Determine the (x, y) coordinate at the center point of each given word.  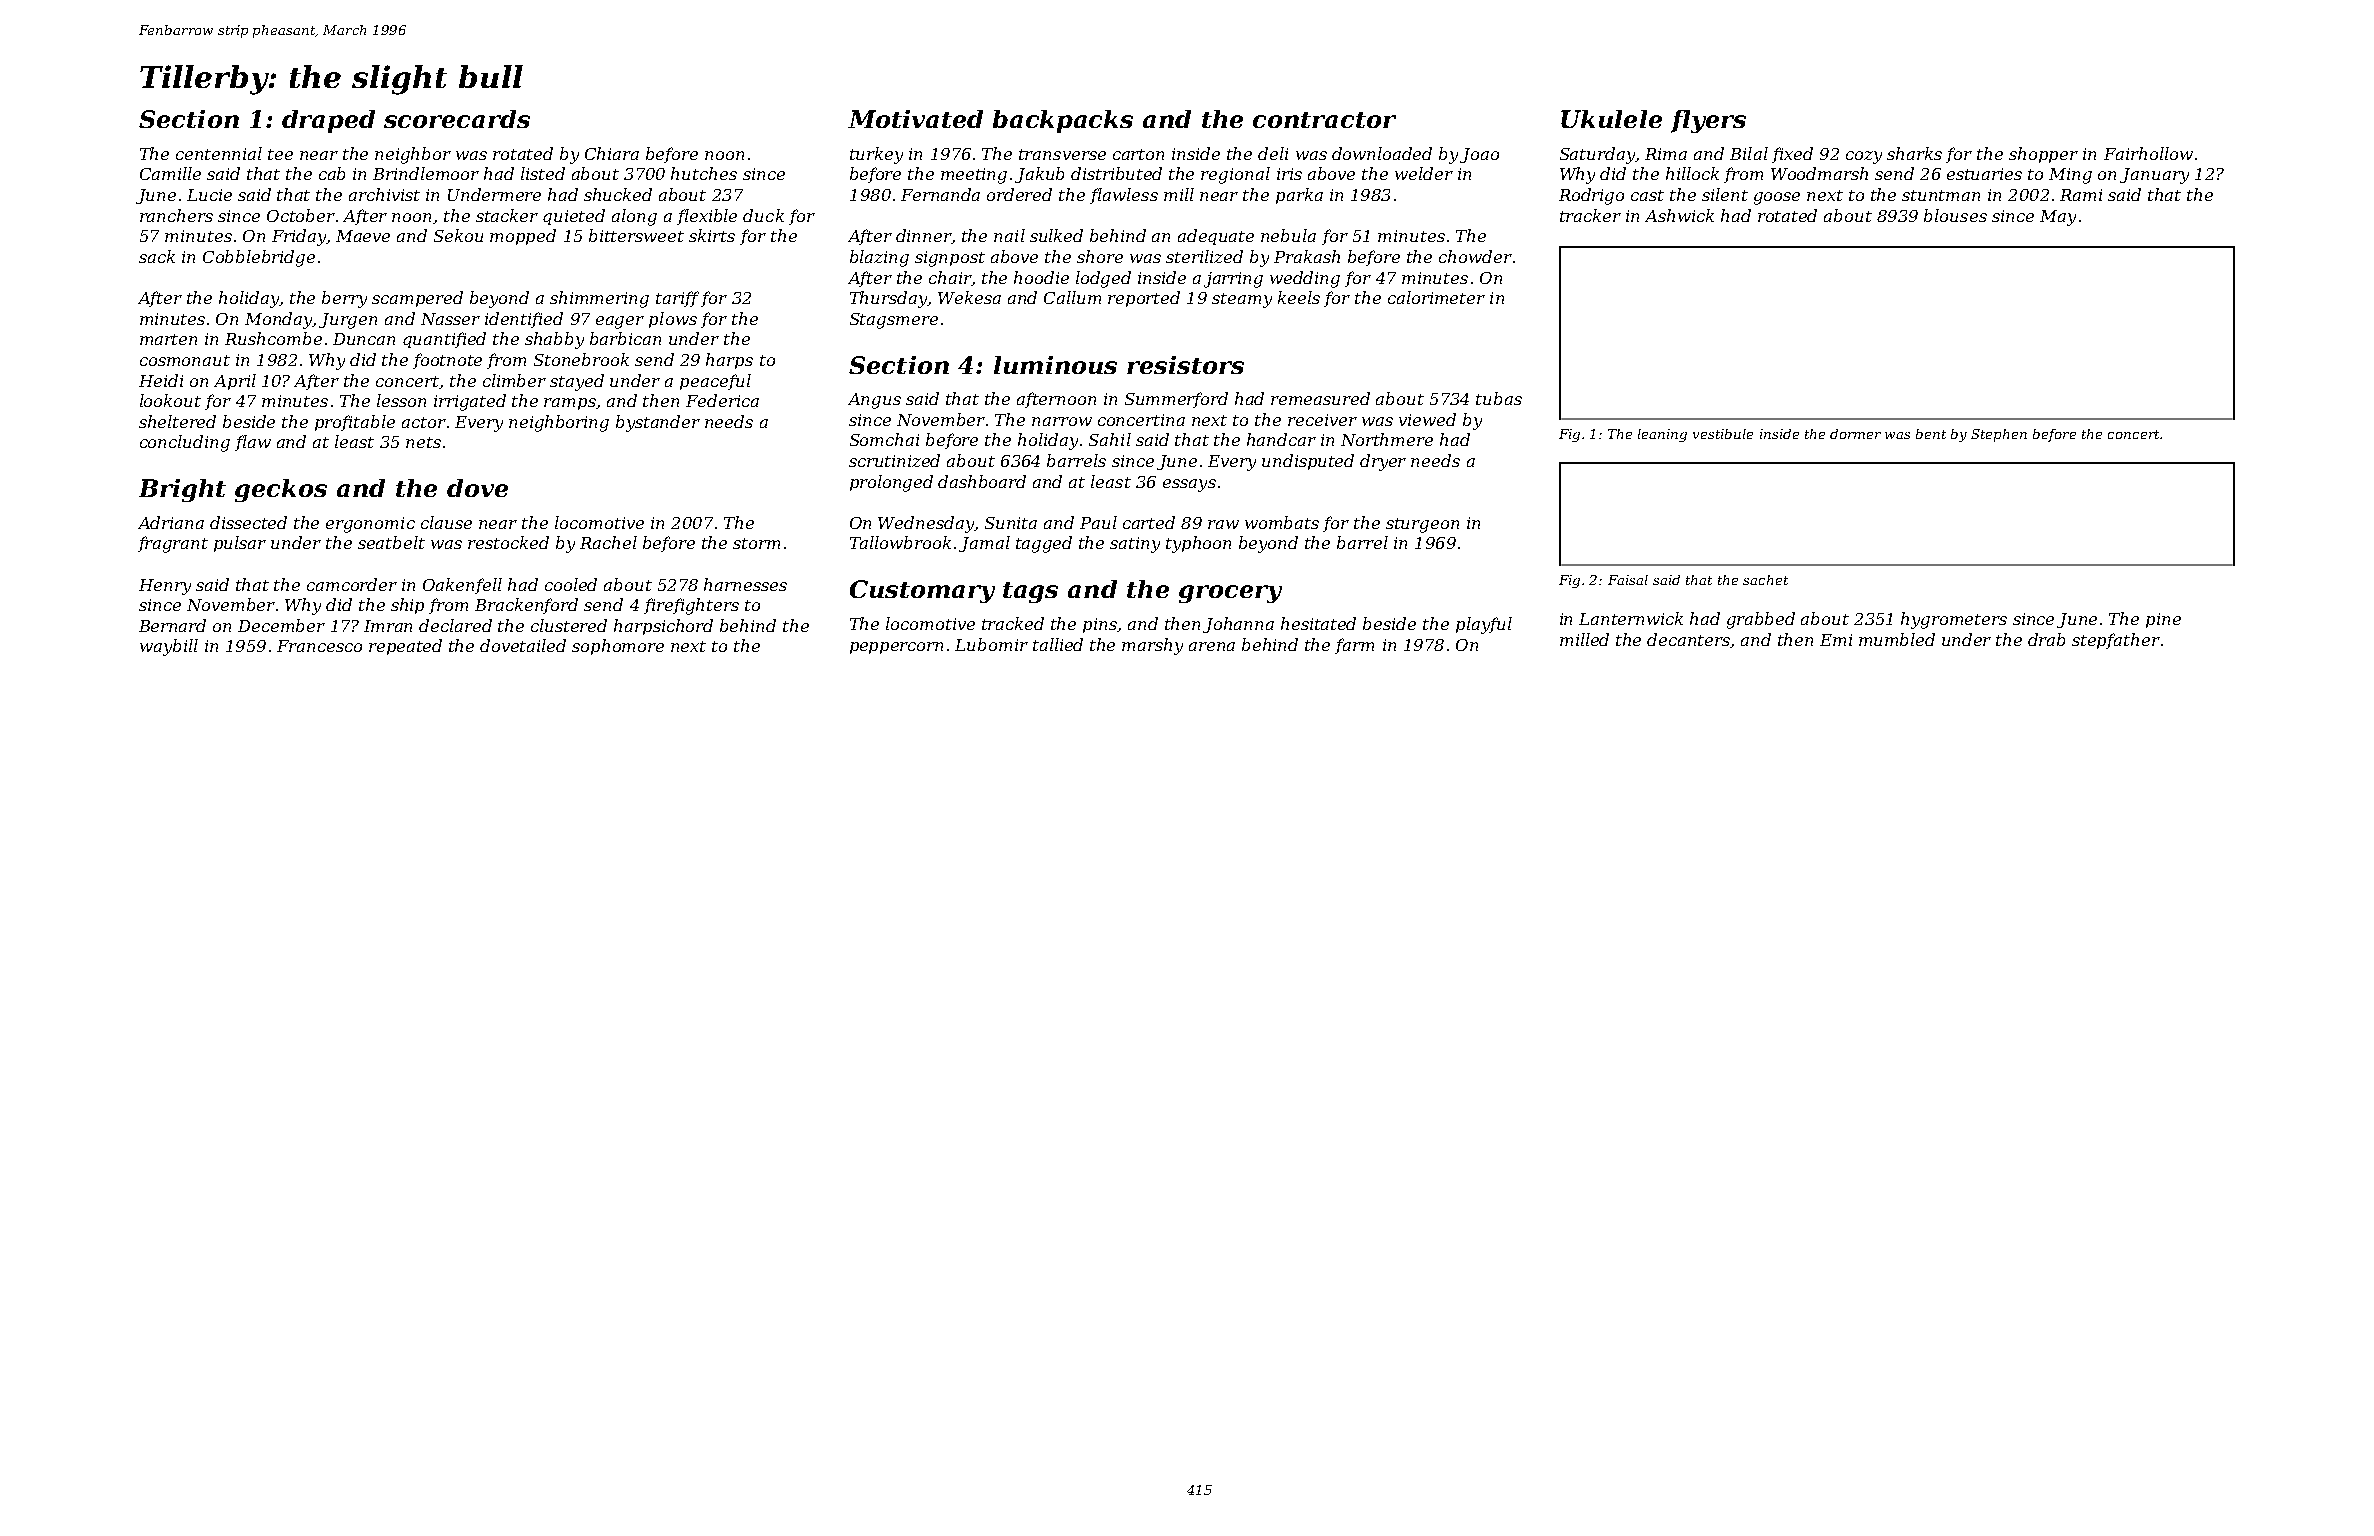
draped (328, 121)
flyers (1708, 121)
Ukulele (1611, 119)
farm (1354, 646)
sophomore (618, 647)
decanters (1689, 640)
